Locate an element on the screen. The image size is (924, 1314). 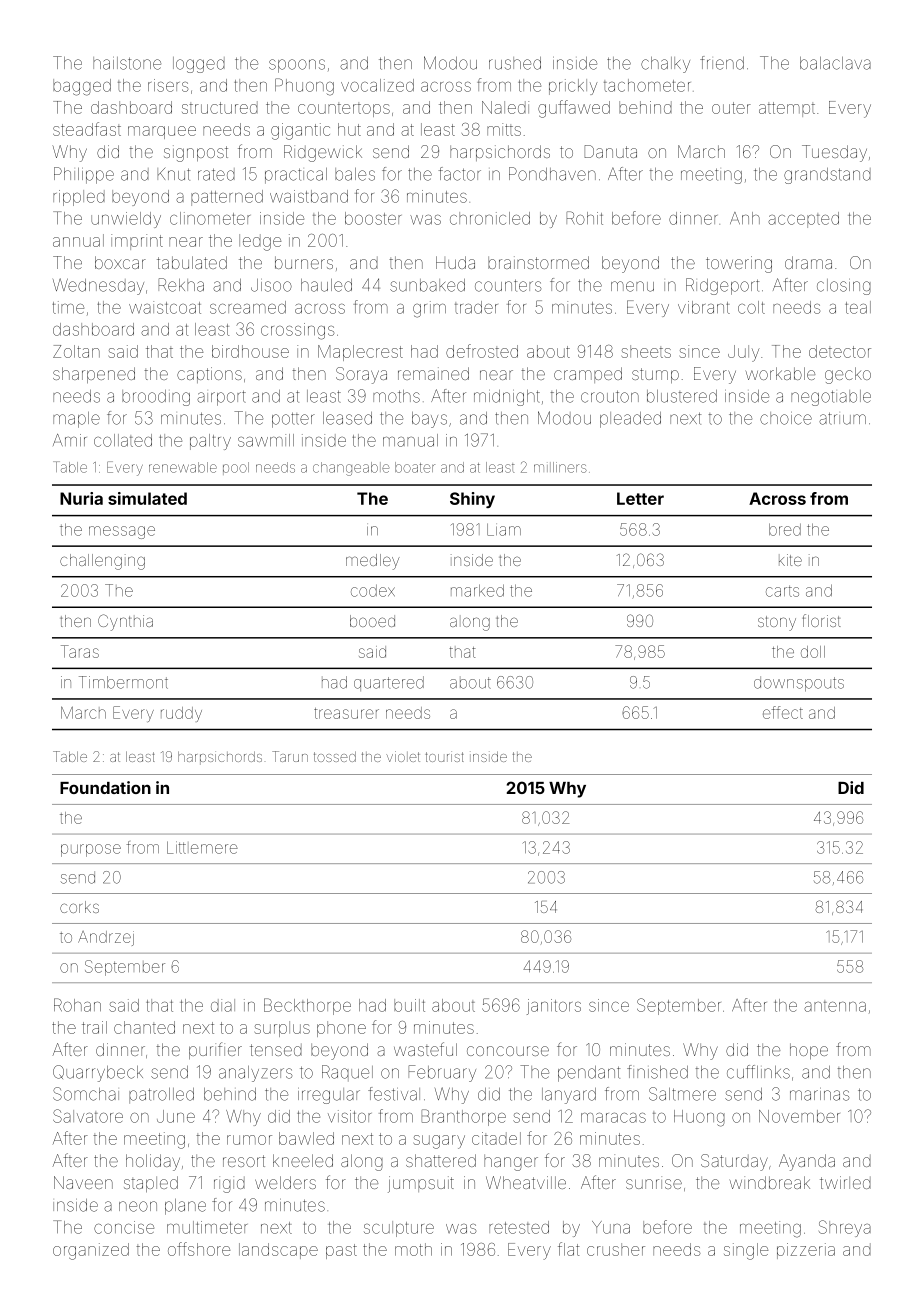
Andrzej is located at coordinates (106, 938).
